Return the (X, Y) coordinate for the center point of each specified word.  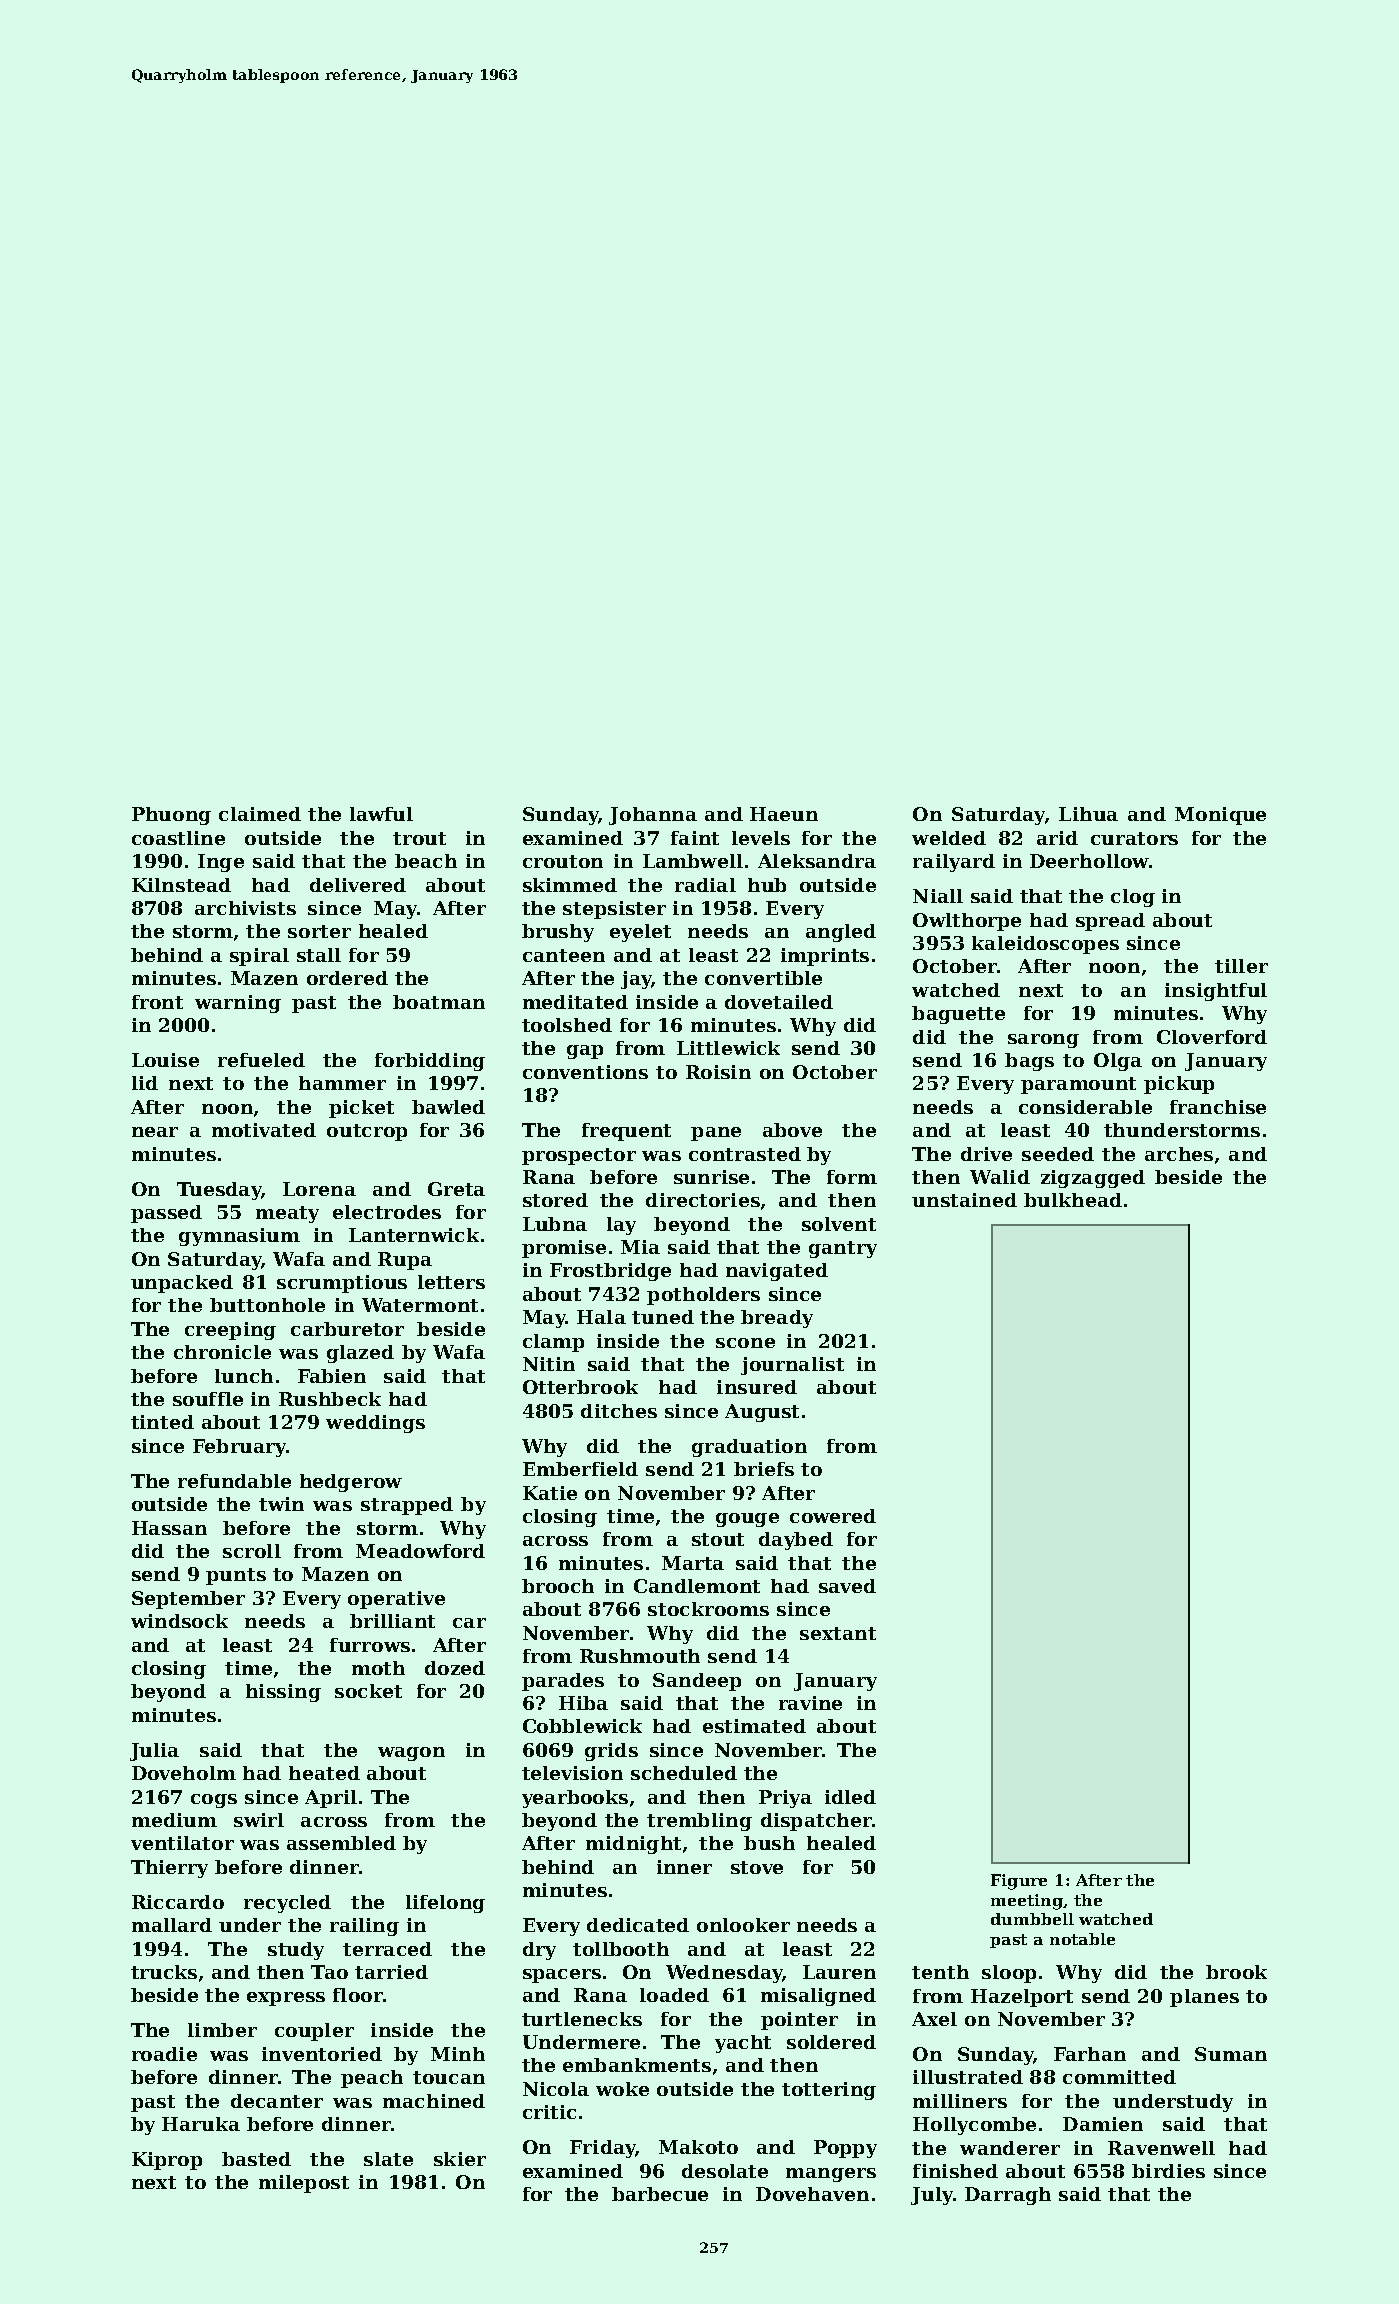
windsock (179, 1621)
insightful (1216, 992)
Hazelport (1022, 1998)
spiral (259, 957)
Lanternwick (414, 1235)
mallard (172, 1925)
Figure (1019, 1882)
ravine (810, 1703)
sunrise (711, 1177)
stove (757, 1867)
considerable (1085, 1107)
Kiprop (167, 2161)
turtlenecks (582, 2019)
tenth (940, 1972)
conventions (585, 1072)
